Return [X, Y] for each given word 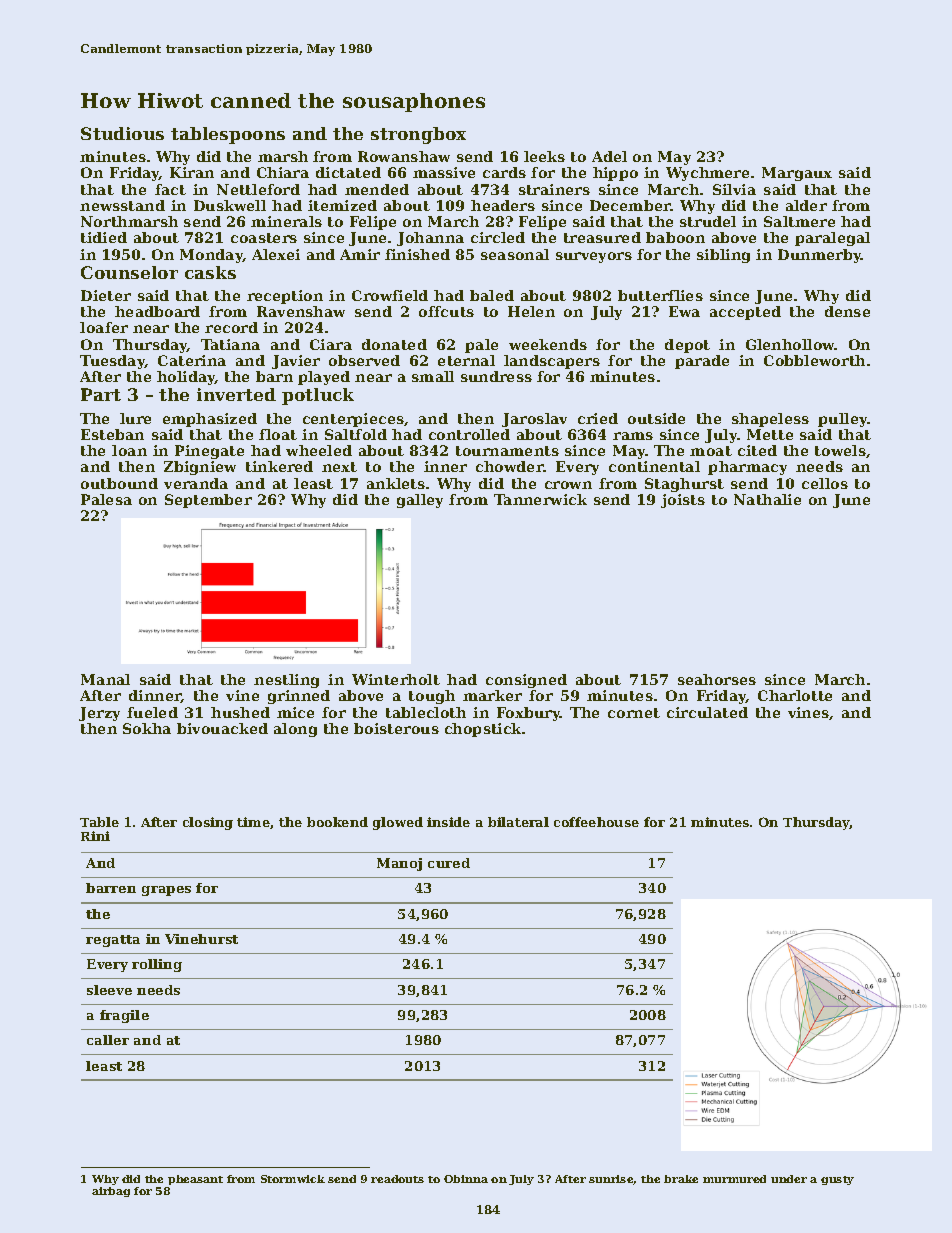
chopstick [484, 730]
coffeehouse [596, 822]
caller [108, 1040]
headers [503, 205]
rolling [157, 965]
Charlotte [795, 695]
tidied [104, 237]
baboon [675, 237]
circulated [707, 712]
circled [498, 237]
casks [210, 272]
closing [208, 823]
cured [449, 863]
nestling [286, 681]
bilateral [518, 822]
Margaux [797, 174]
